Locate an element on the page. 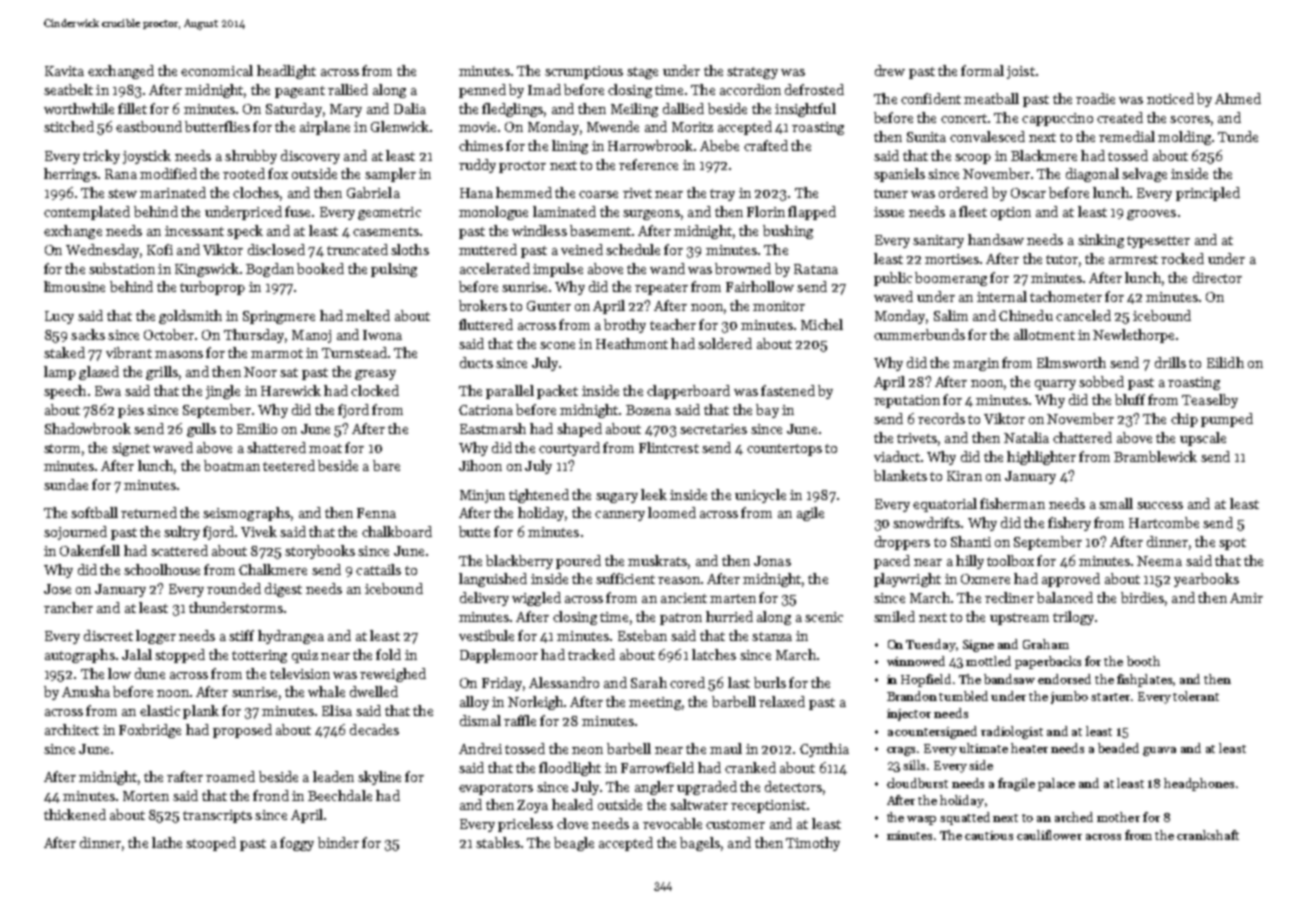  fisherman is located at coordinates (1012, 503).
